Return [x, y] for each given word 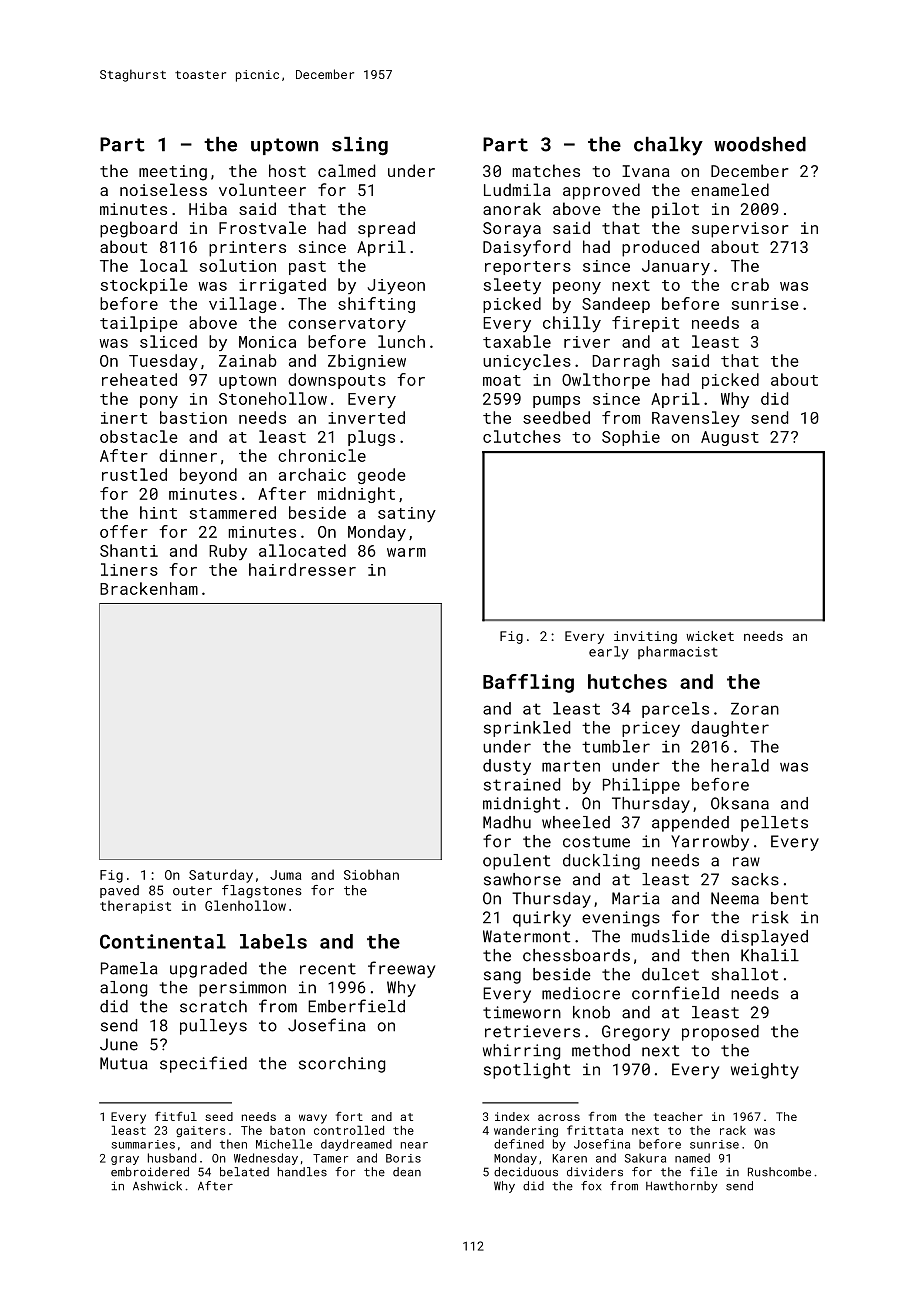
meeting [173, 173]
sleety [512, 286]
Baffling [528, 683]
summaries [143, 1144]
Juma [285, 875]
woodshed [760, 144]
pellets [774, 824]
